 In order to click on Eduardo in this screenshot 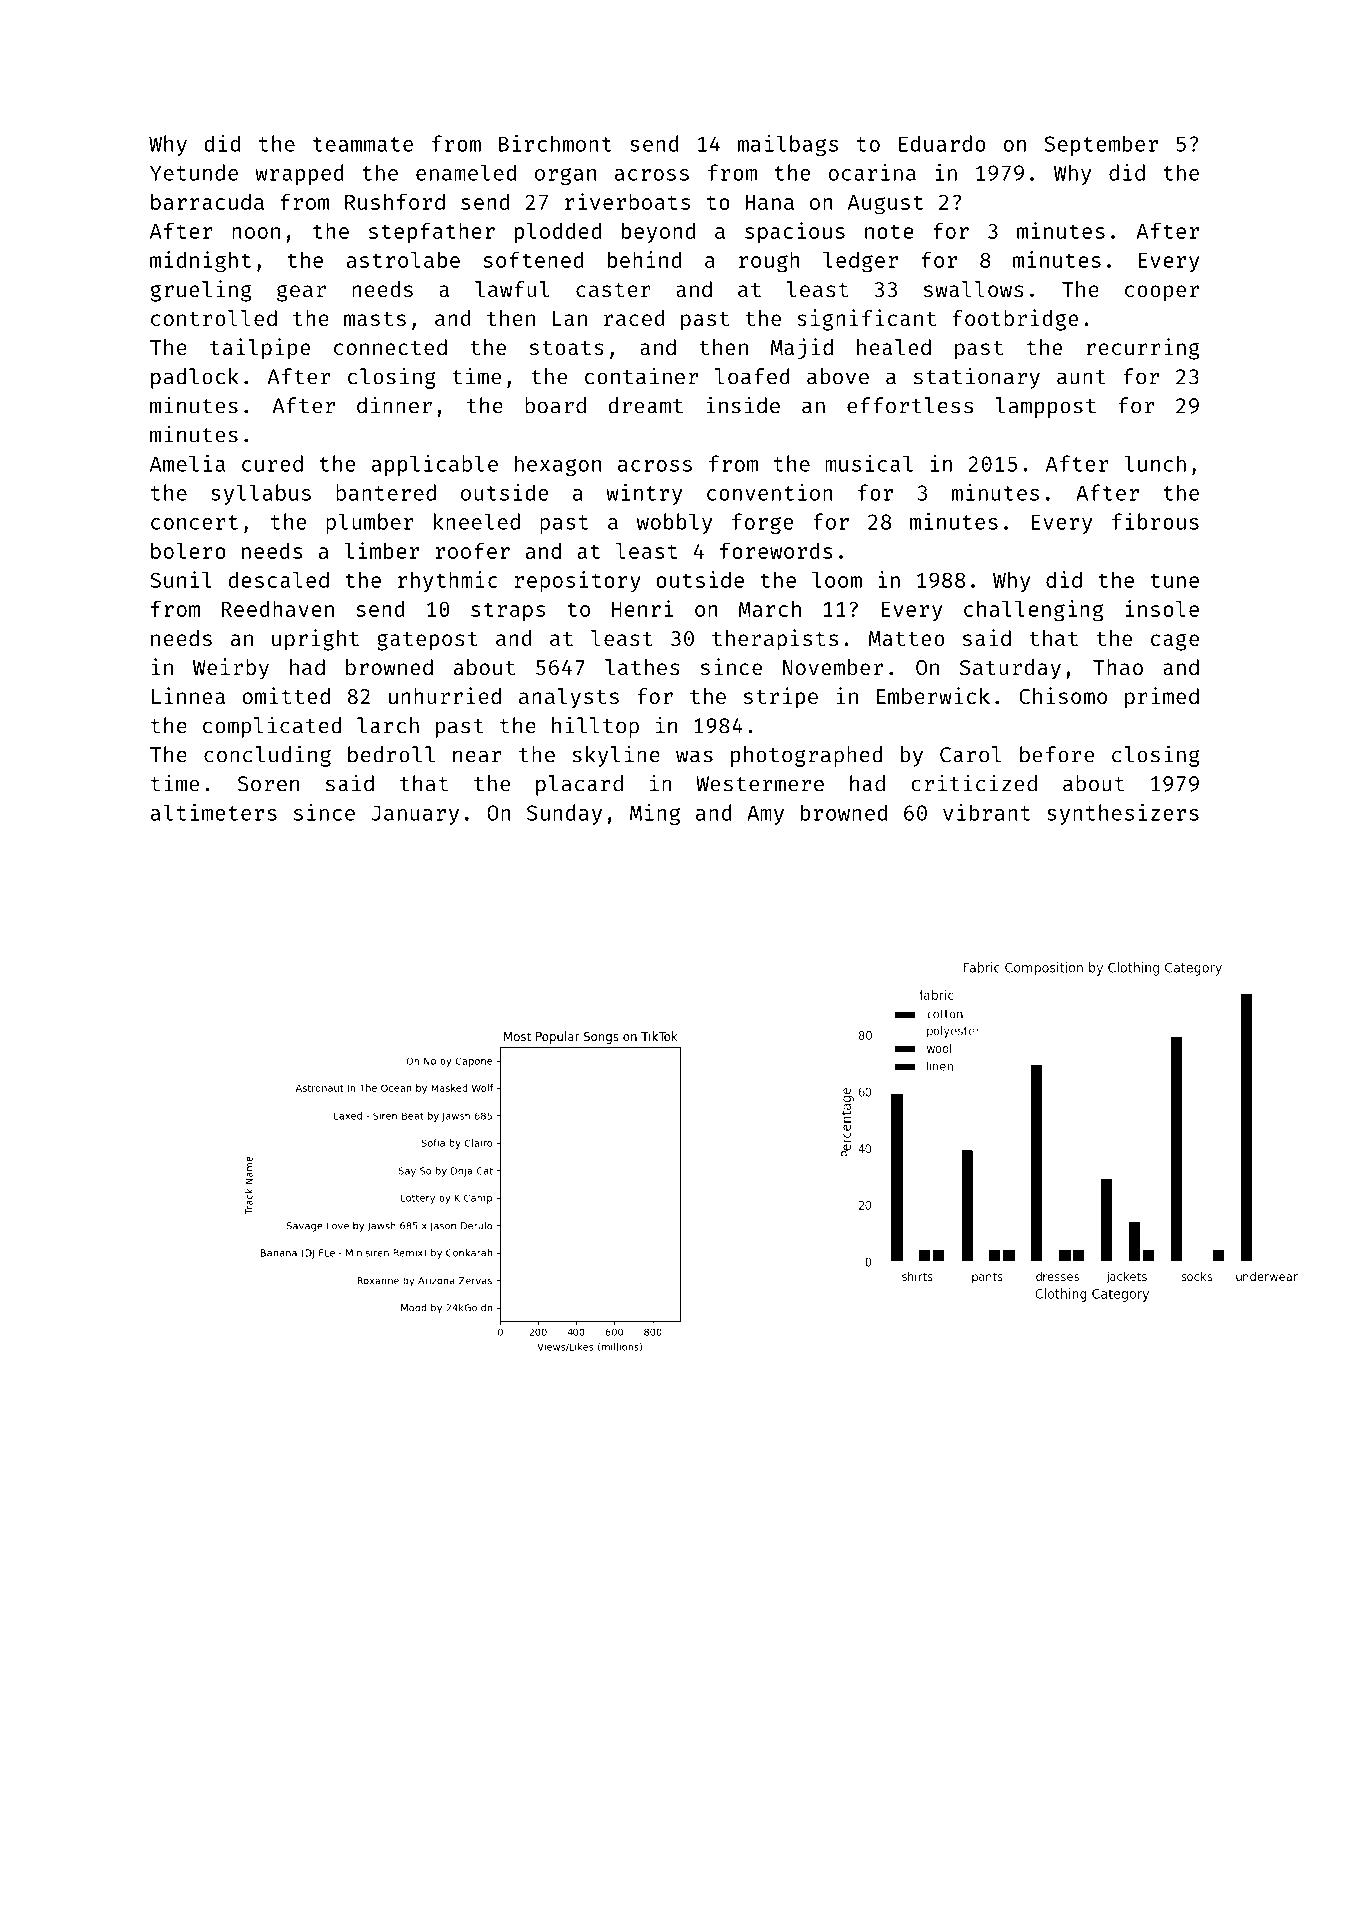, I will do `click(942, 143)`.
